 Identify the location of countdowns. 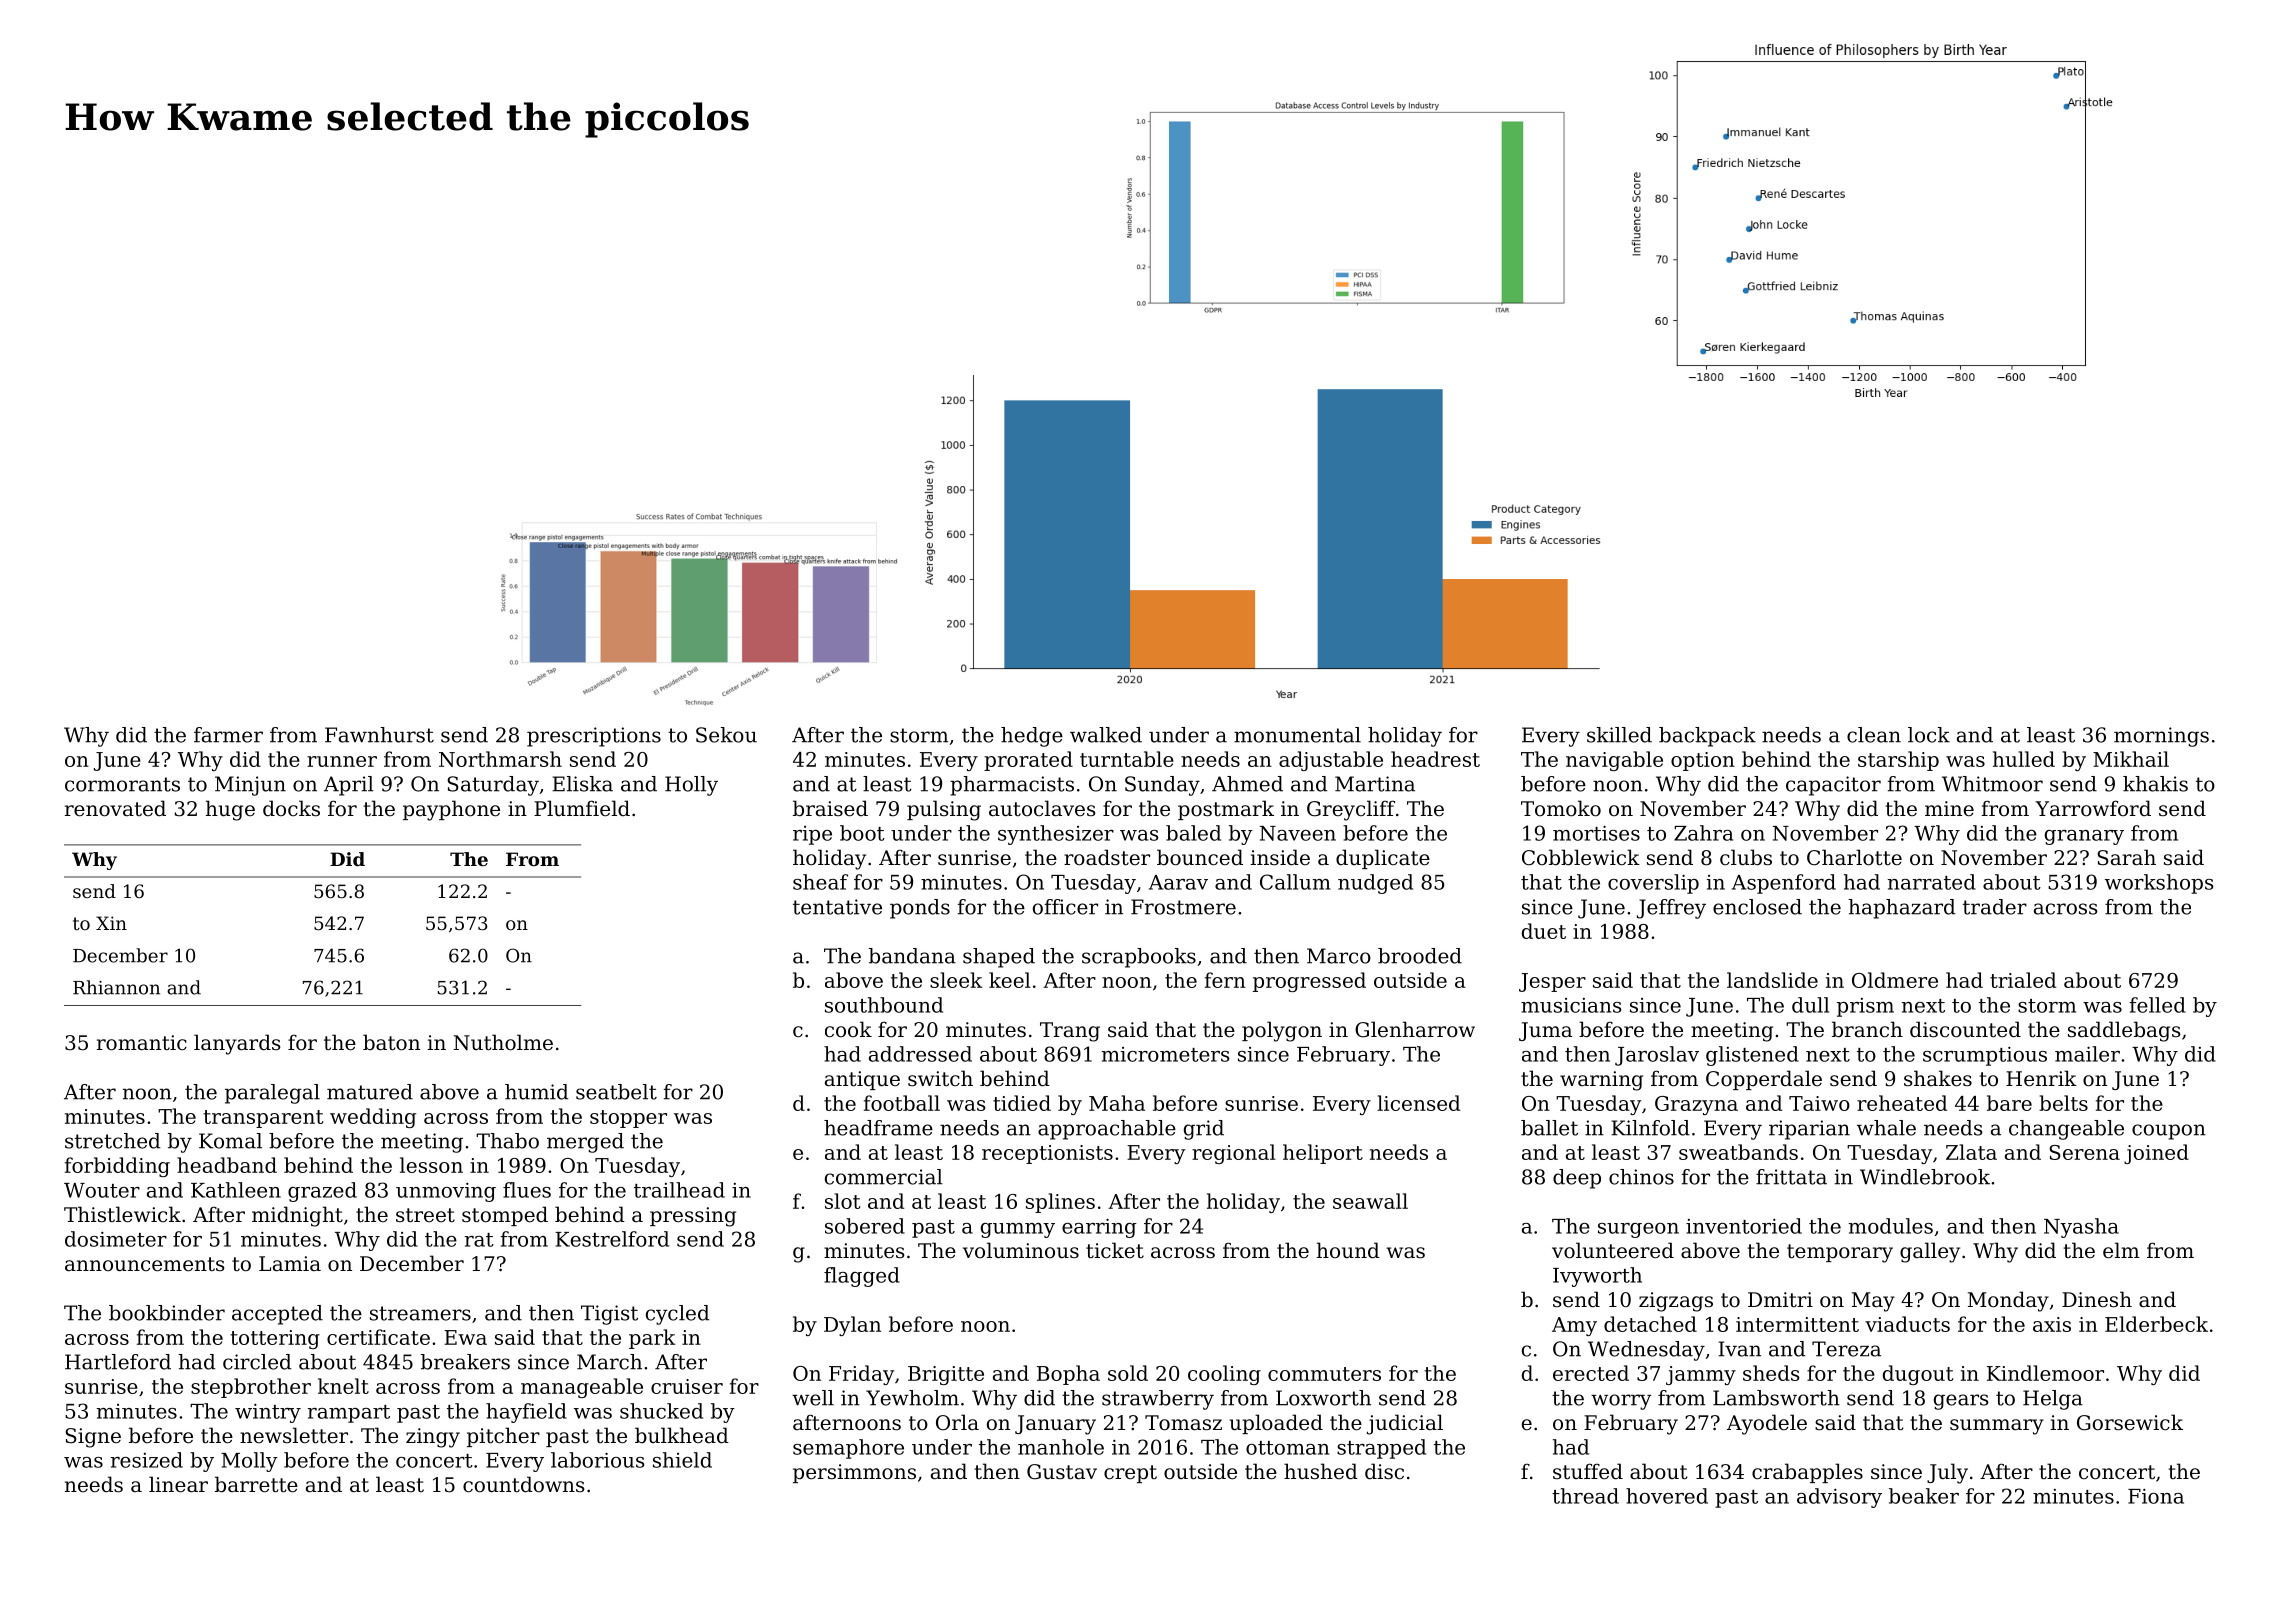
(523, 1484).
